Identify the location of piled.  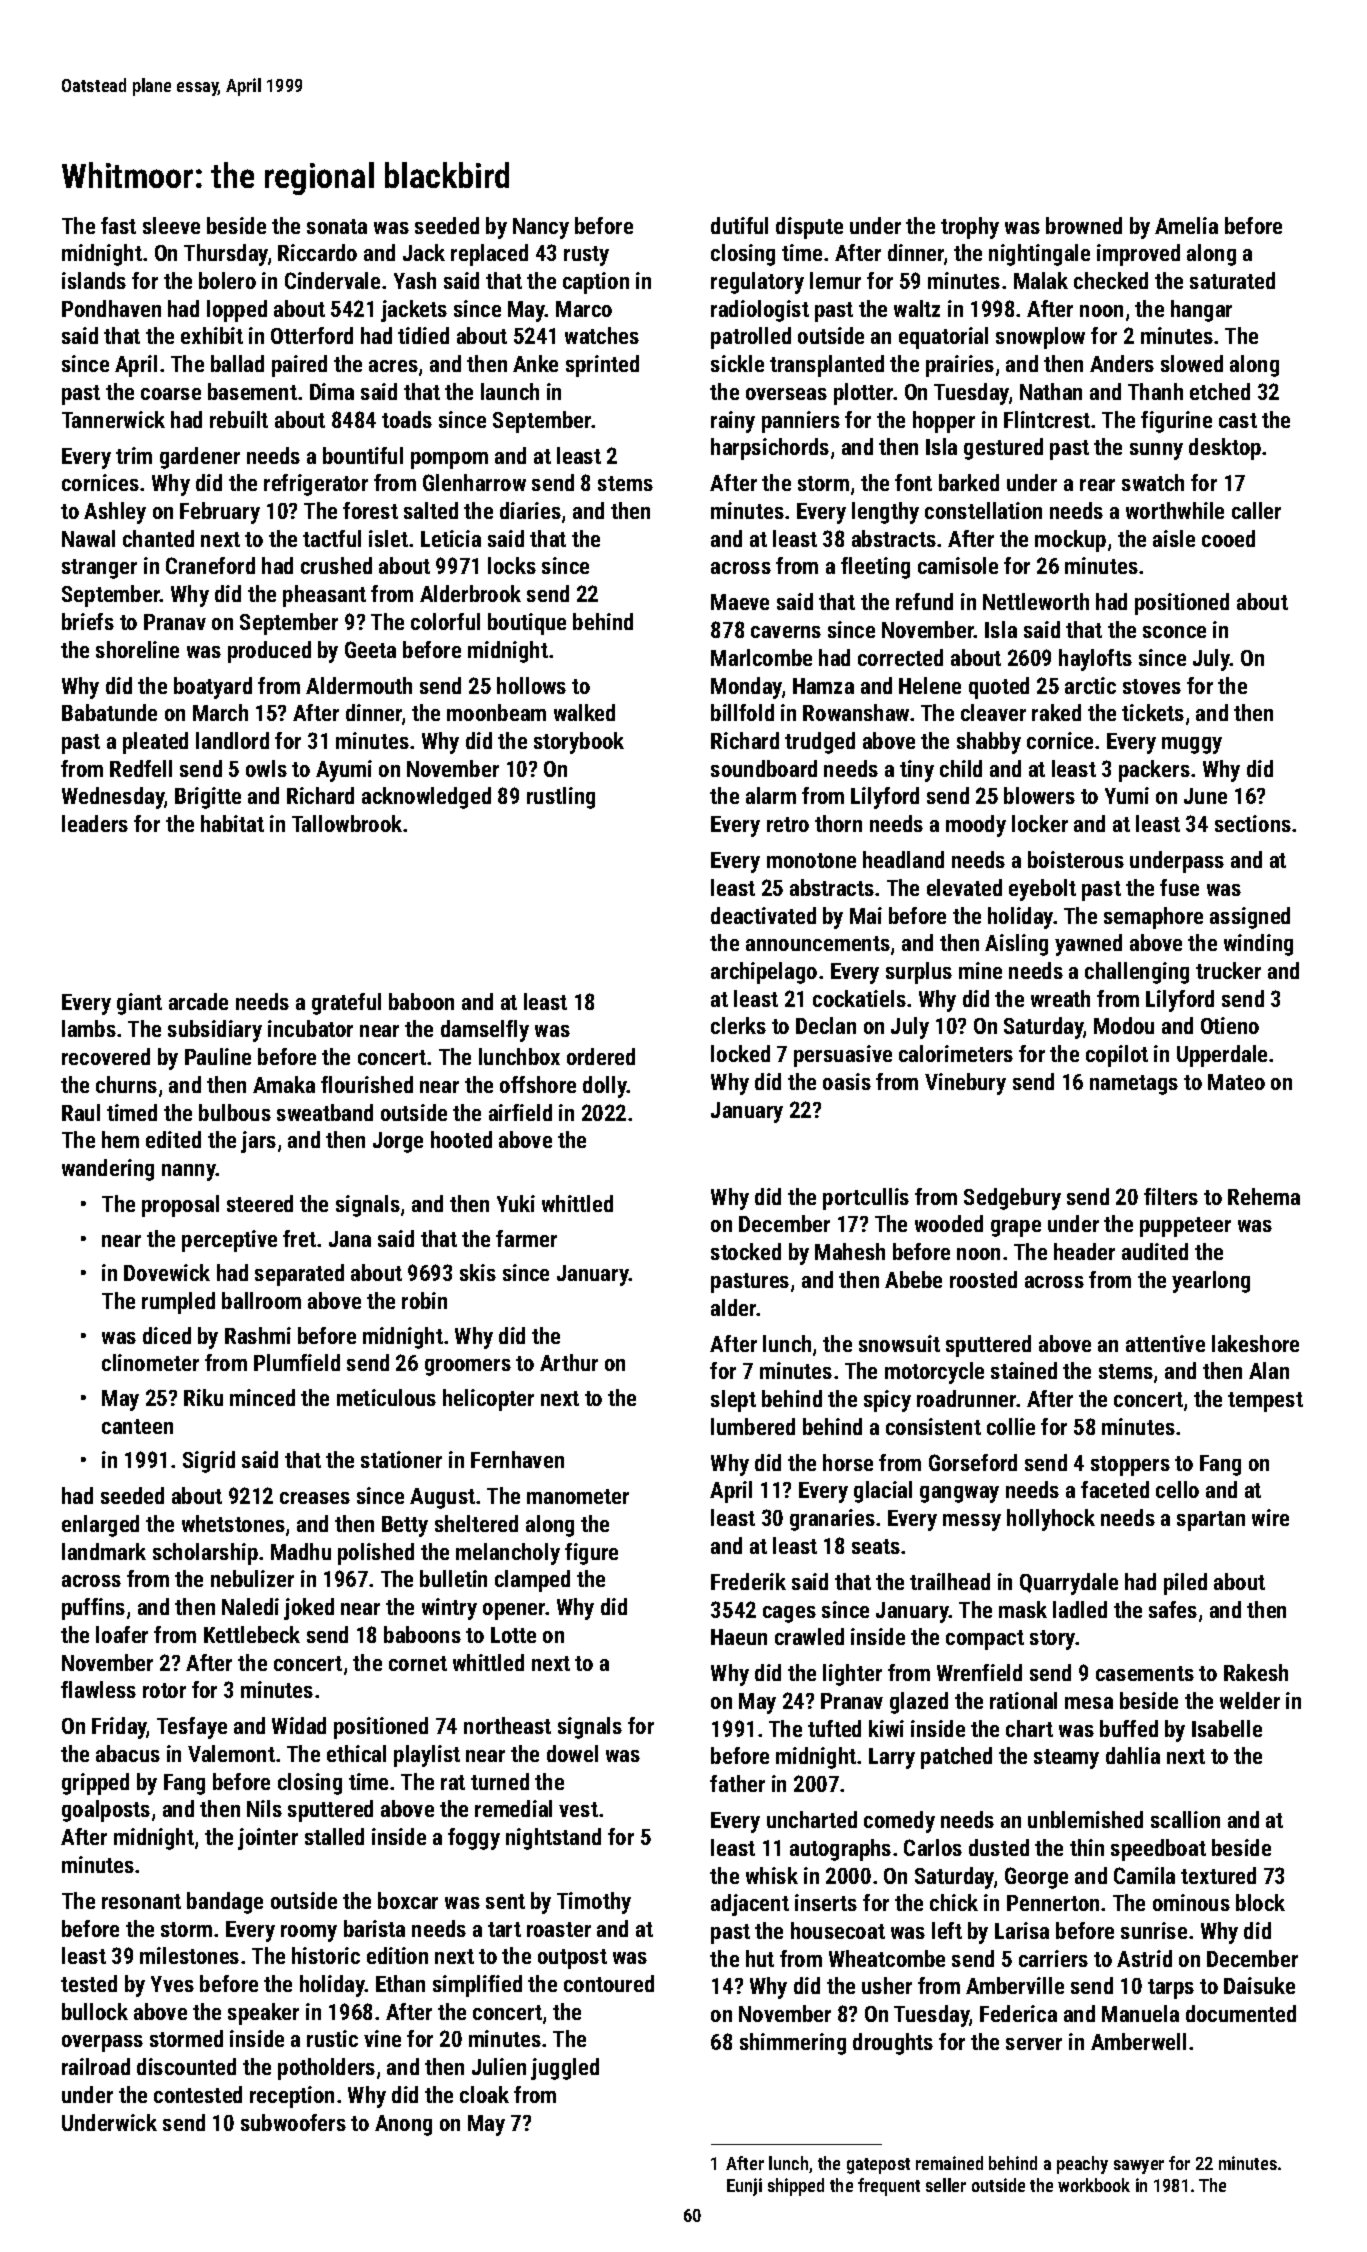
(1185, 1584).
